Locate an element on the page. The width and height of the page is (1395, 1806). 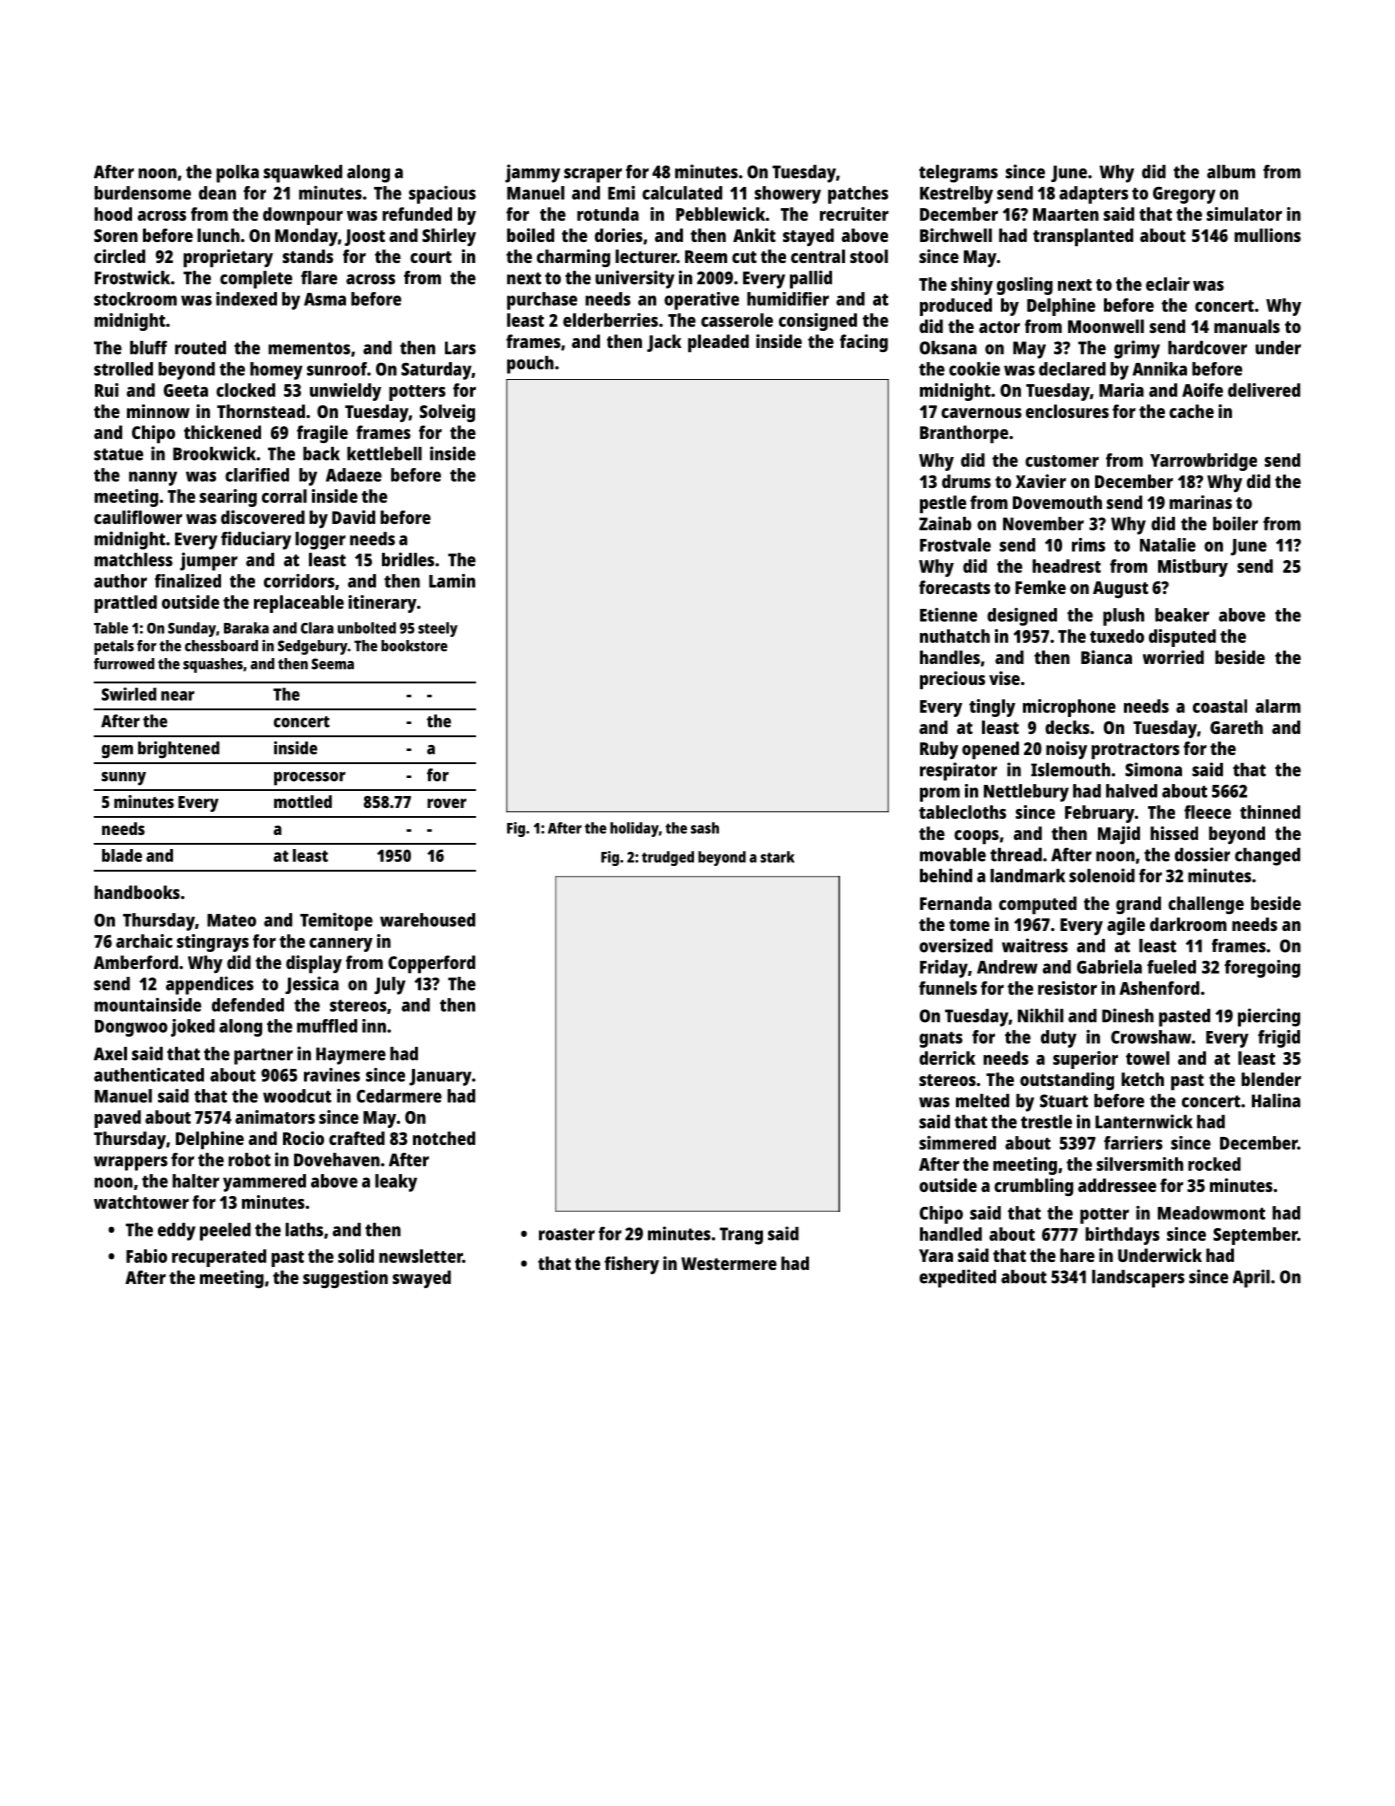
leaky is located at coordinates (396, 1183).
